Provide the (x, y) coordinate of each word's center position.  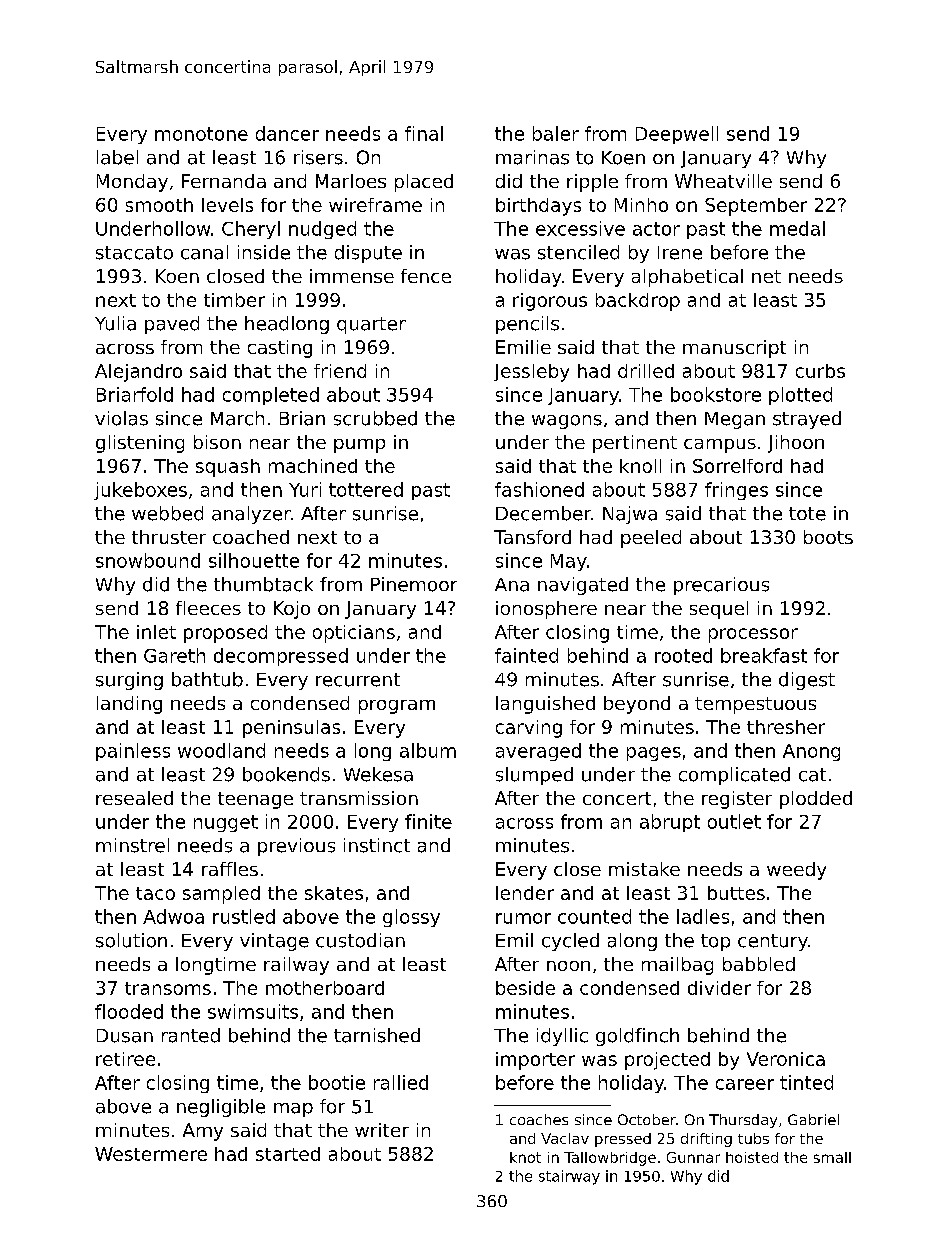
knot (525, 1157)
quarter (371, 325)
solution (131, 940)
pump (359, 446)
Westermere (151, 1154)
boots (828, 537)
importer (535, 1061)
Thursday (743, 1121)
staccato (134, 253)
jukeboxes (140, 491)
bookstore (716, 394)
